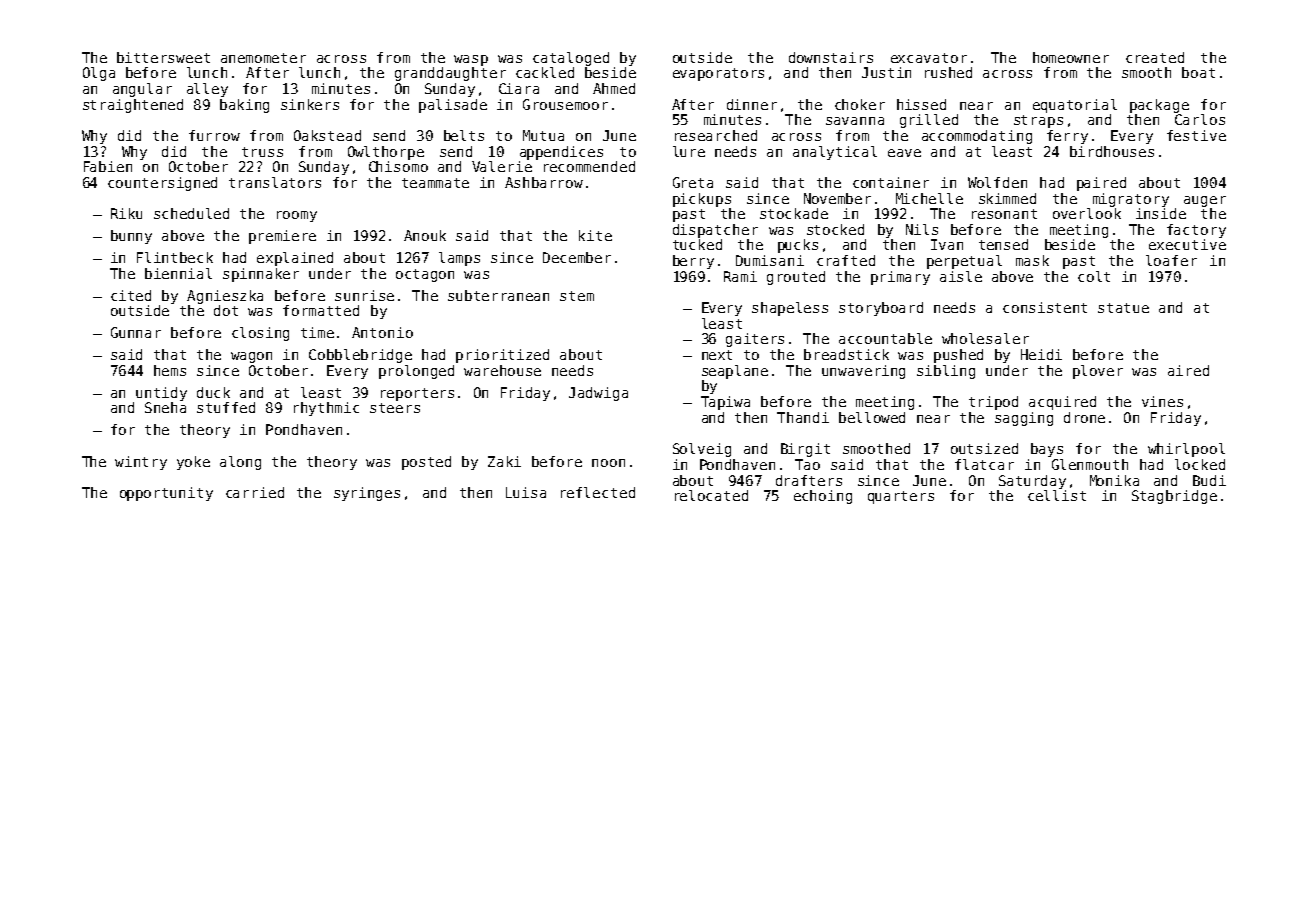  Describe the element at coordinates (295, 259) in the screenshot. I see `explained` at that location.
